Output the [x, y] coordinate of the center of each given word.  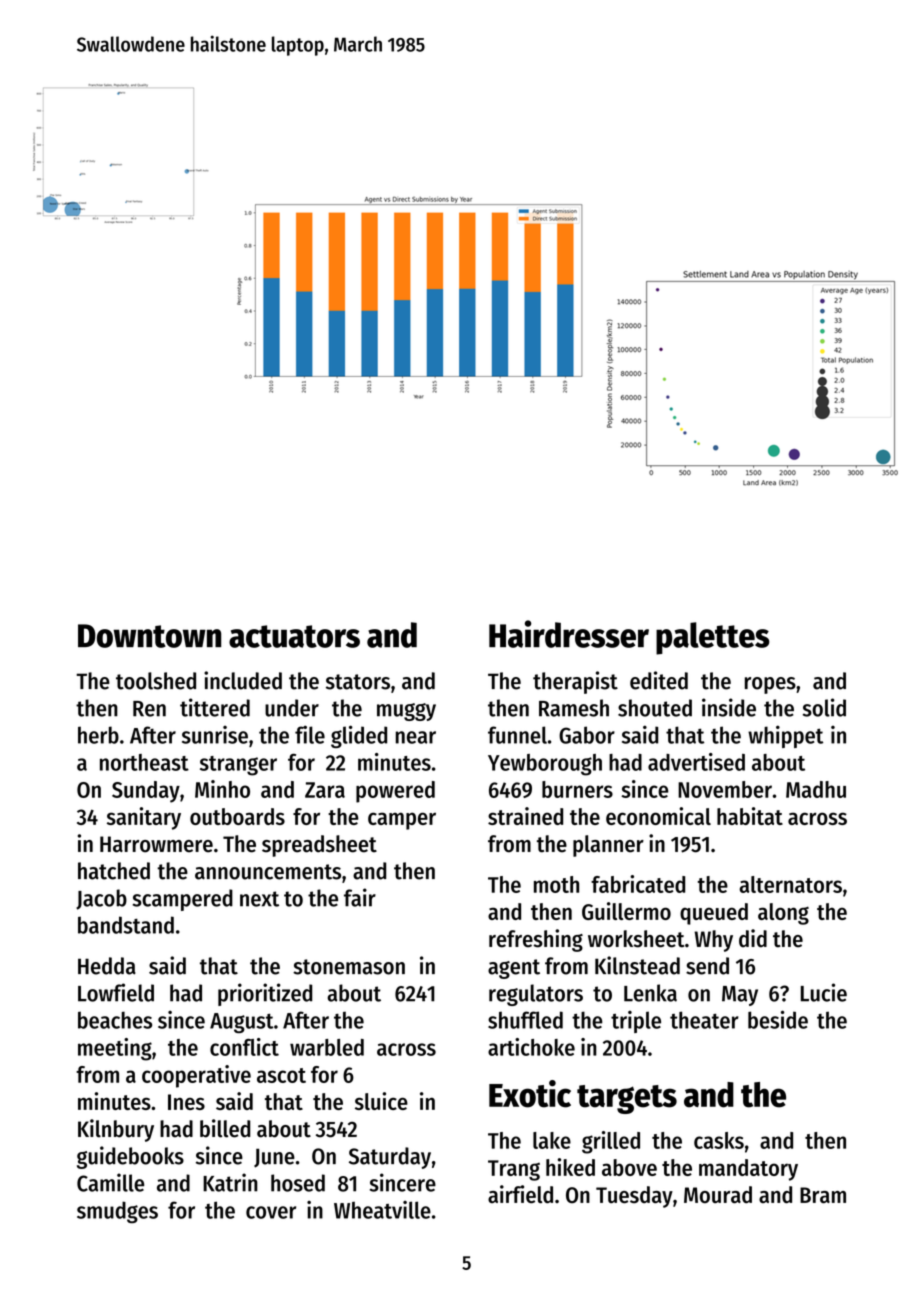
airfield [520, 1194]
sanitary [144, 818]
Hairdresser [569, 634]
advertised [696, 762]
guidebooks [130, 1157]
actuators [294, 636]
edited [659, 680]
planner [608, 846]
